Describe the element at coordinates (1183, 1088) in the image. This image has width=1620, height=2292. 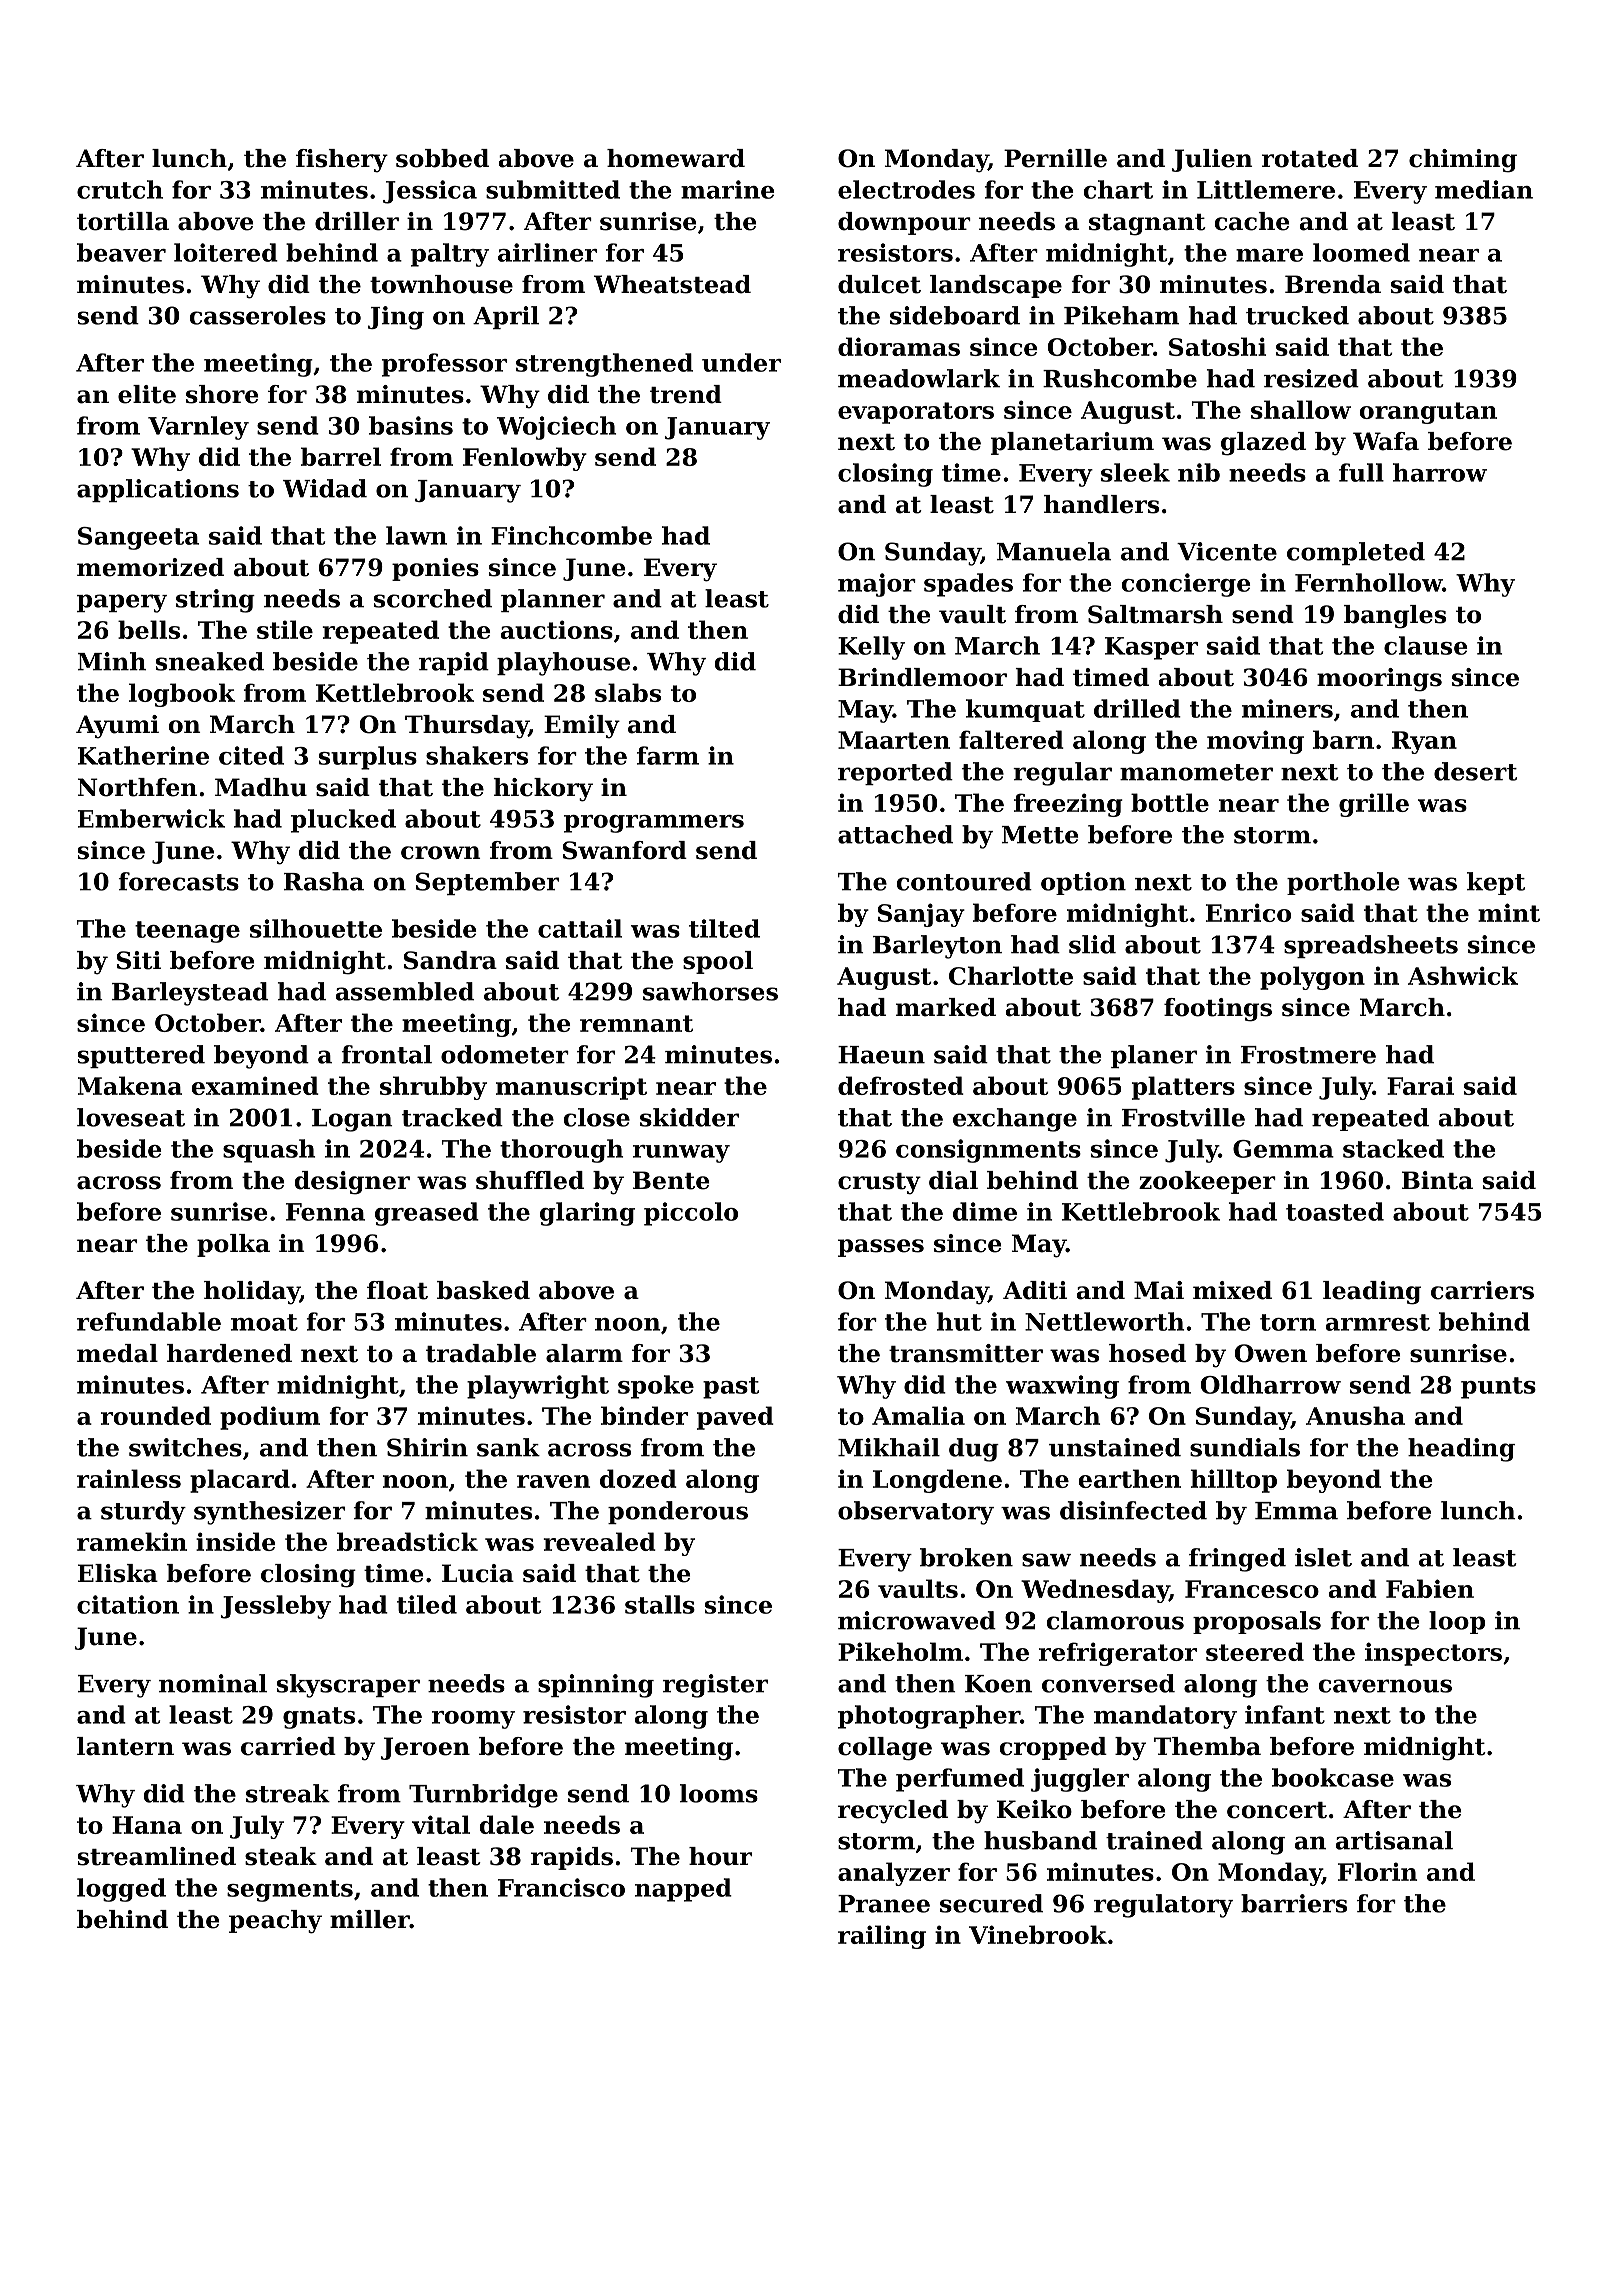
I see `platters` at that location.
